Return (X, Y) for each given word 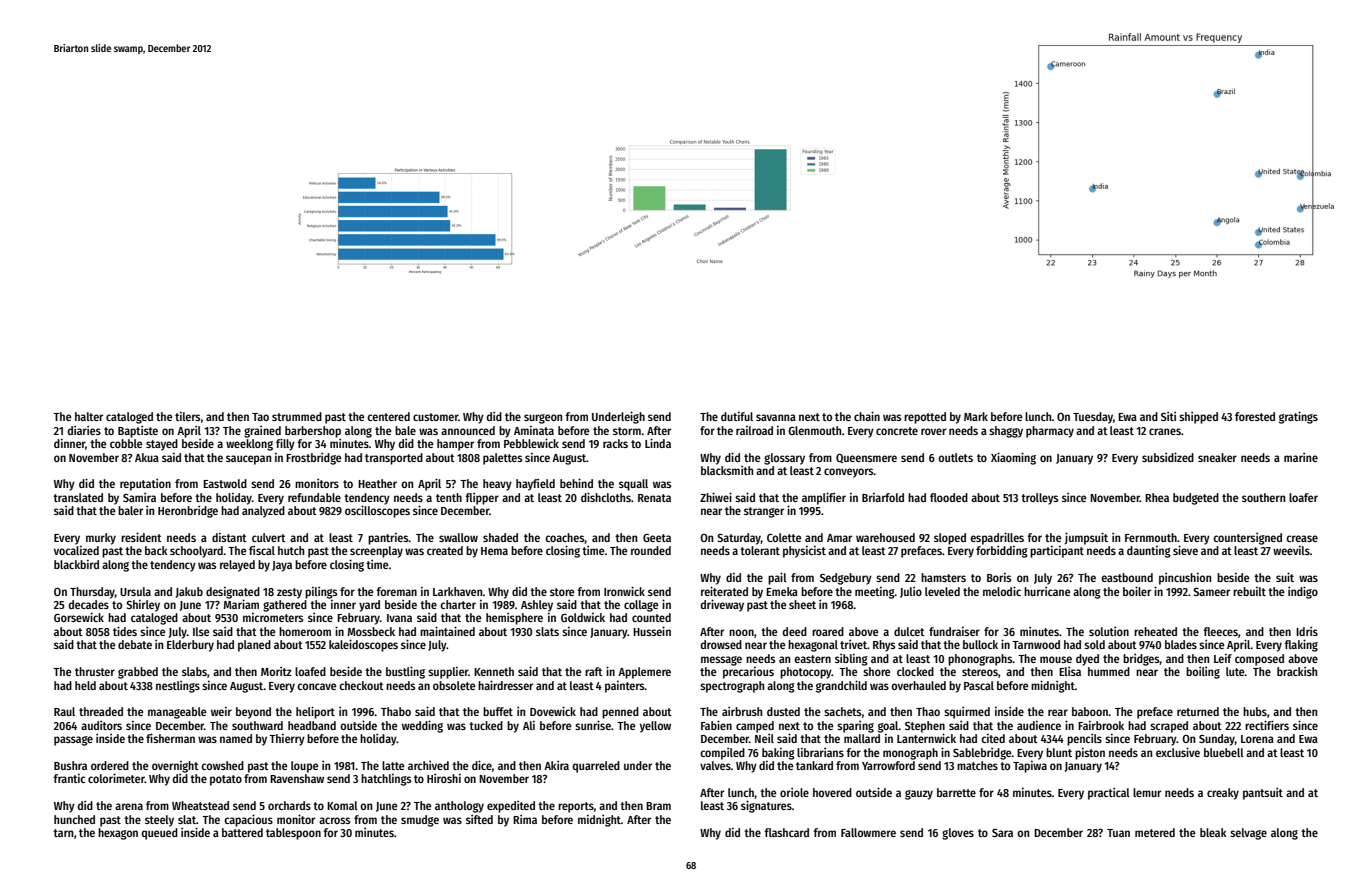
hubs (1255, 711)
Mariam (241, 604)
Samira (139, 497)
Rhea (1157, 497)
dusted (783, 711)
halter (89, 416)
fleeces (1220, 631)
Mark (976, 416)
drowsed (721, 644)
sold (1094, 644)
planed (254, 646)
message (721, 661)
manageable (177, 713)
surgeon (543, 419)
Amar (839, 538)
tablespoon (293, 834)
